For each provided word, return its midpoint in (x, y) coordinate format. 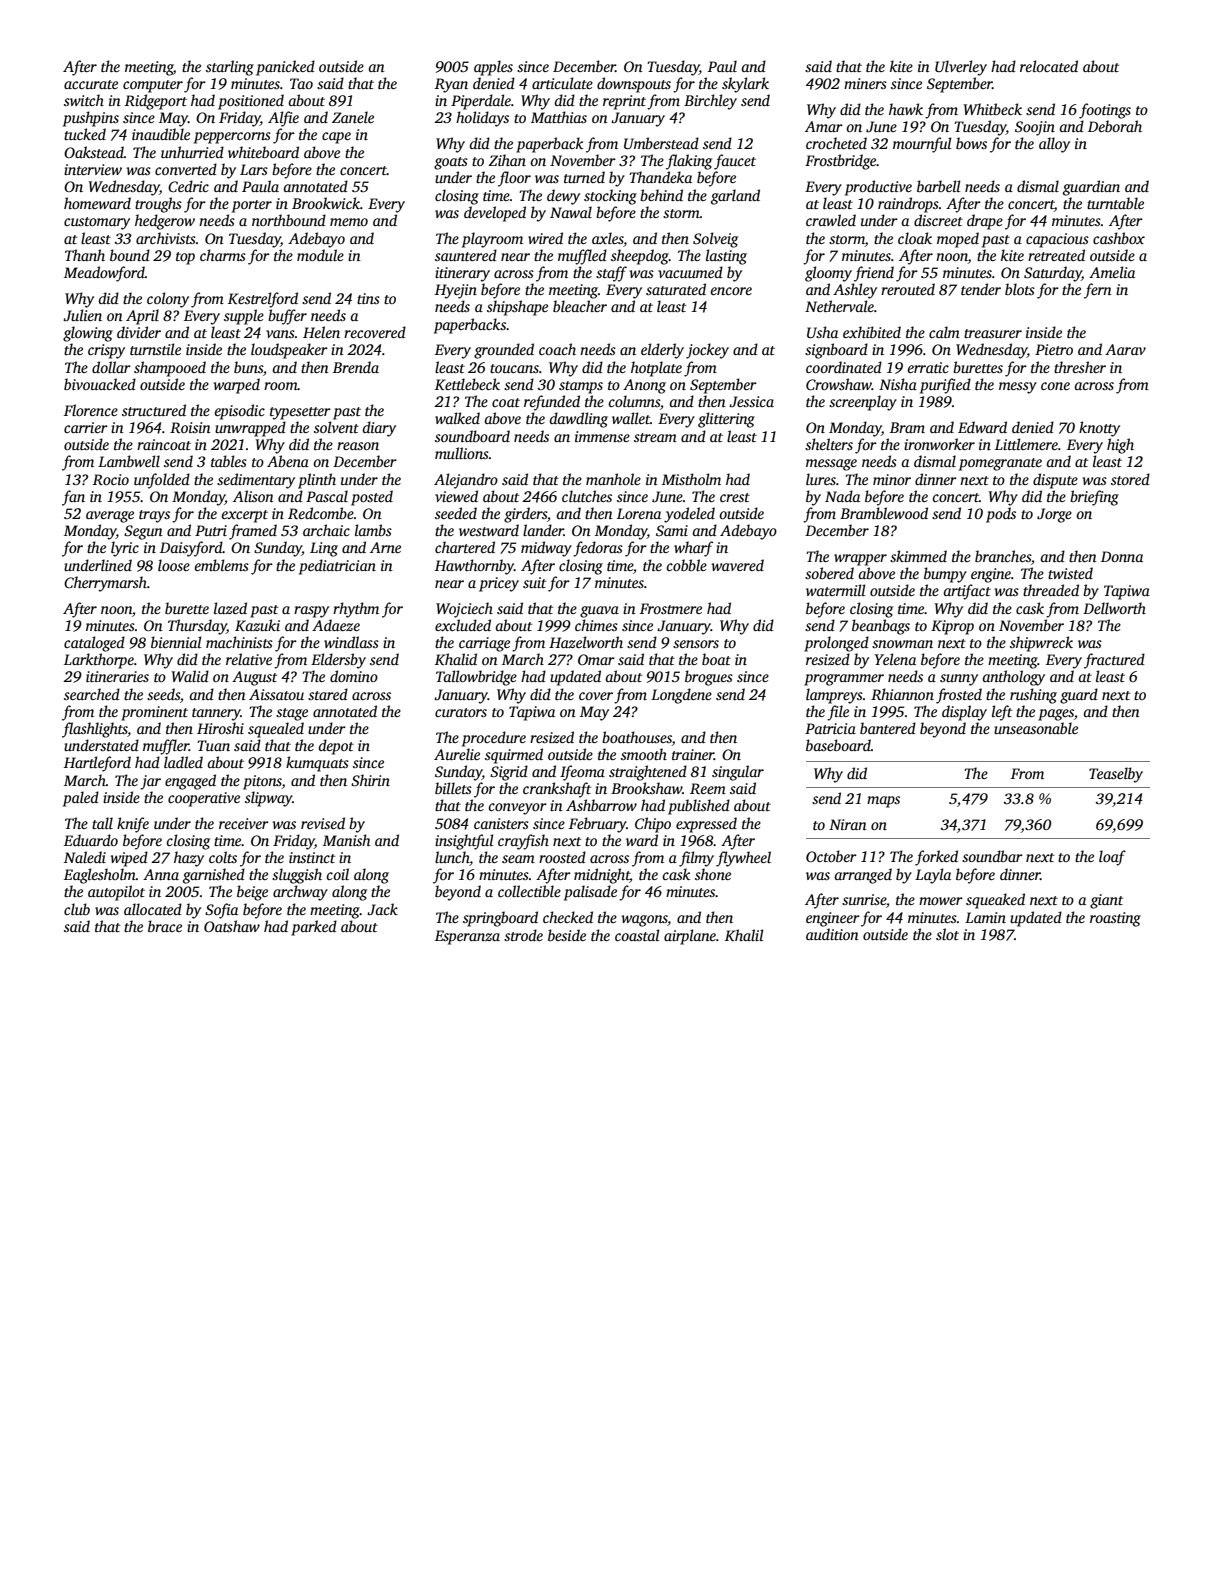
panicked (285, 68)
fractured (1114, 661)
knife (133, 825)
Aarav (1125, 349)
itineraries (117, 676)
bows (971, 143)
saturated (676, 289)
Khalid (456, 659)
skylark (745, 85)
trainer (693, 754)
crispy (106, 351)
